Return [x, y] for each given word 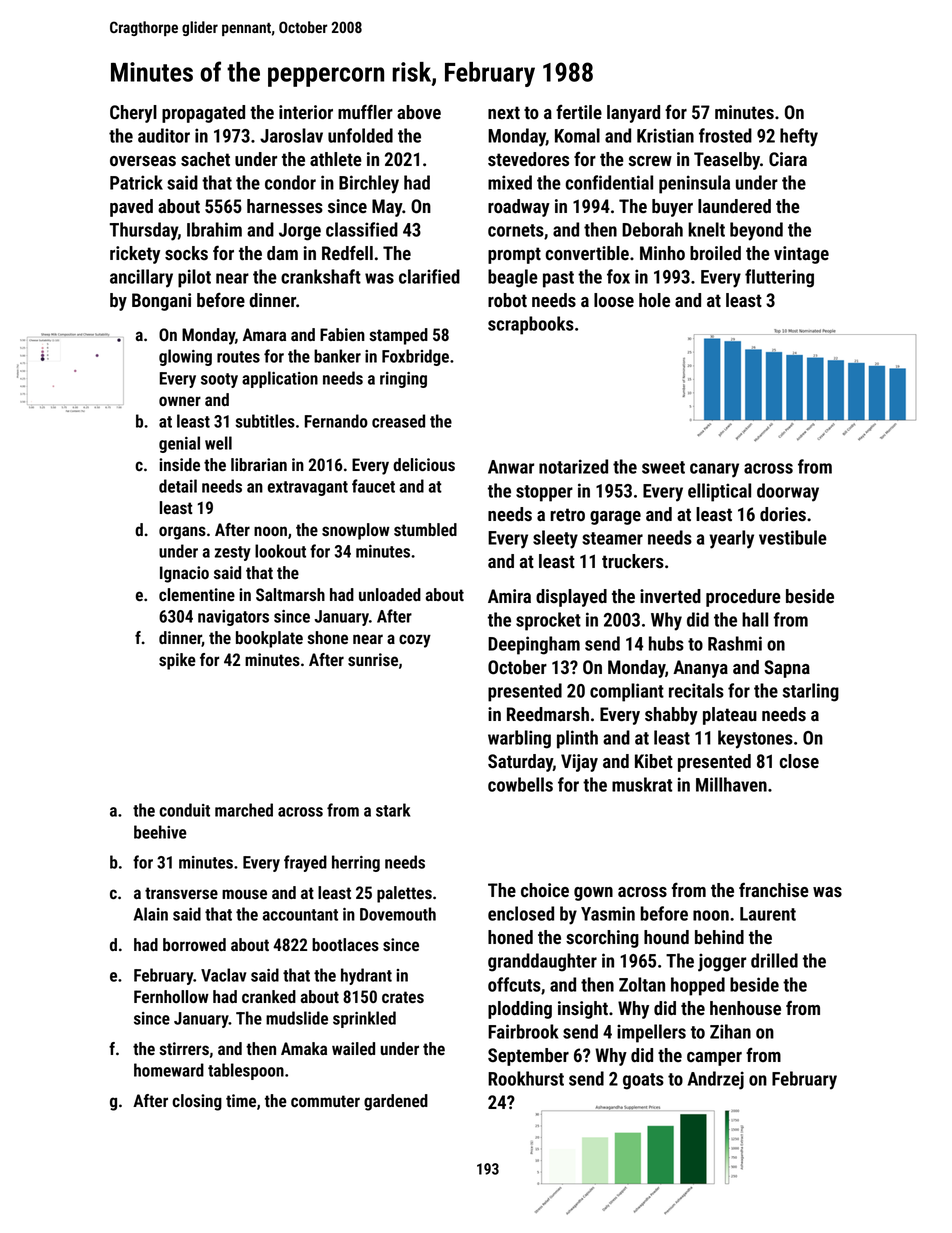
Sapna [787, 669]
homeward [169, 1070]
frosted [725, 135]
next [504, 113]
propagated [203, 114]
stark [393, 810]
